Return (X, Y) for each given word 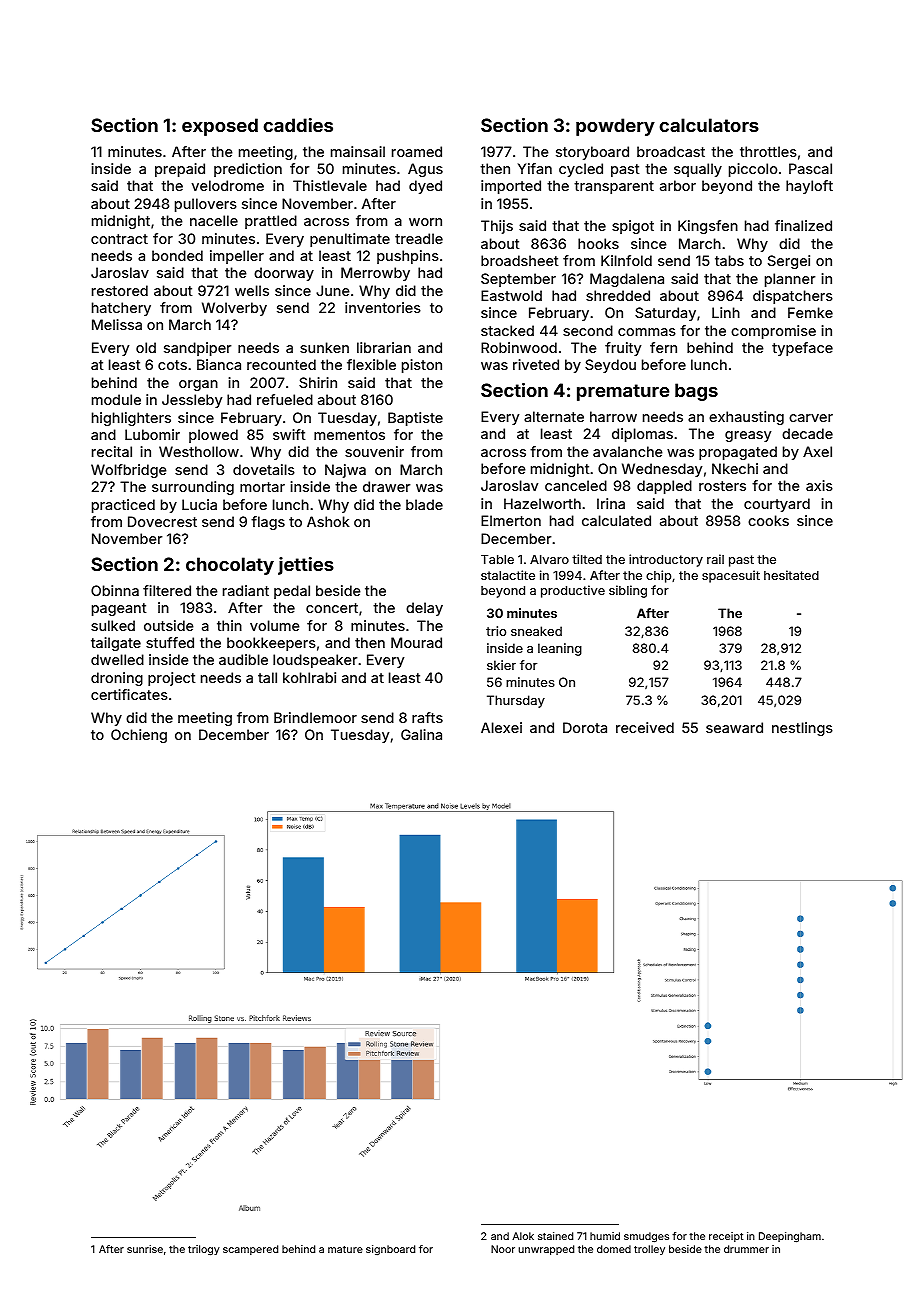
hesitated (791, 575)
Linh (726, 312)
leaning (560, 649)
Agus (425, 170)
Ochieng (139, 736)
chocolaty (230, 566)
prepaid (180, 170)
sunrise (145, 1249)
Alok (523, 1236)
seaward (734, 727)
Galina (421, 734)
